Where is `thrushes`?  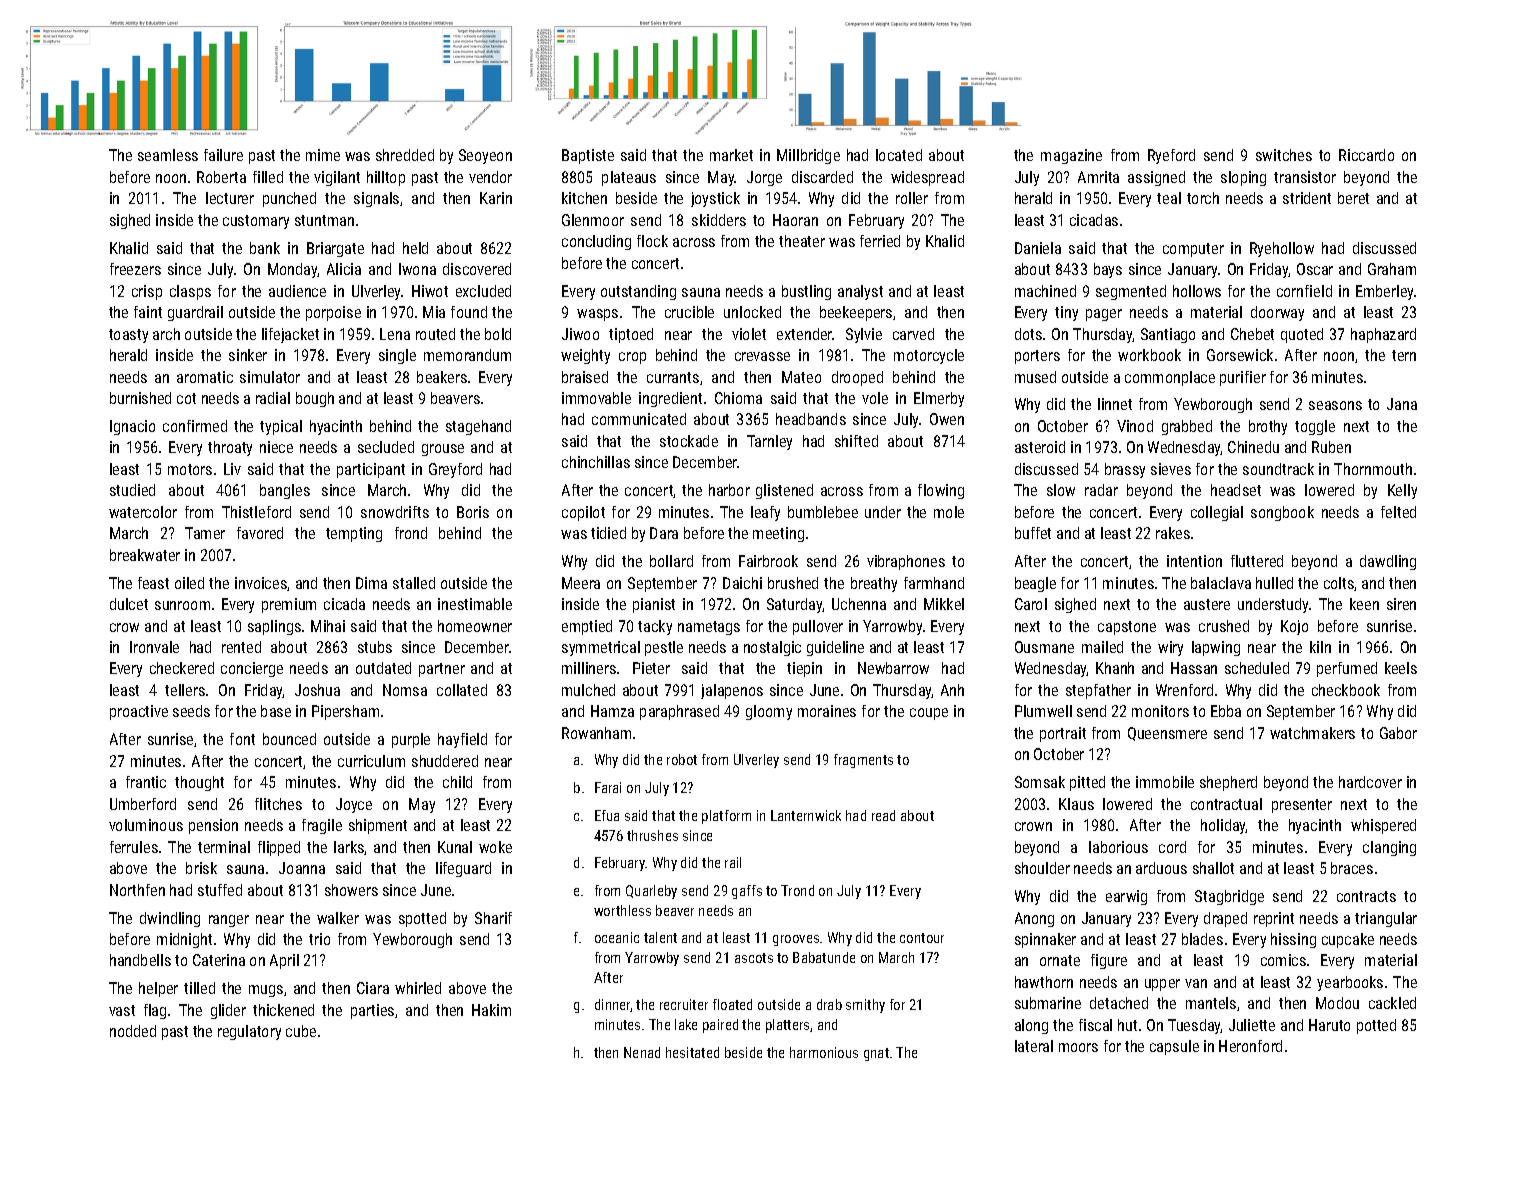 thrushes is located at coordinates (652, 835).
